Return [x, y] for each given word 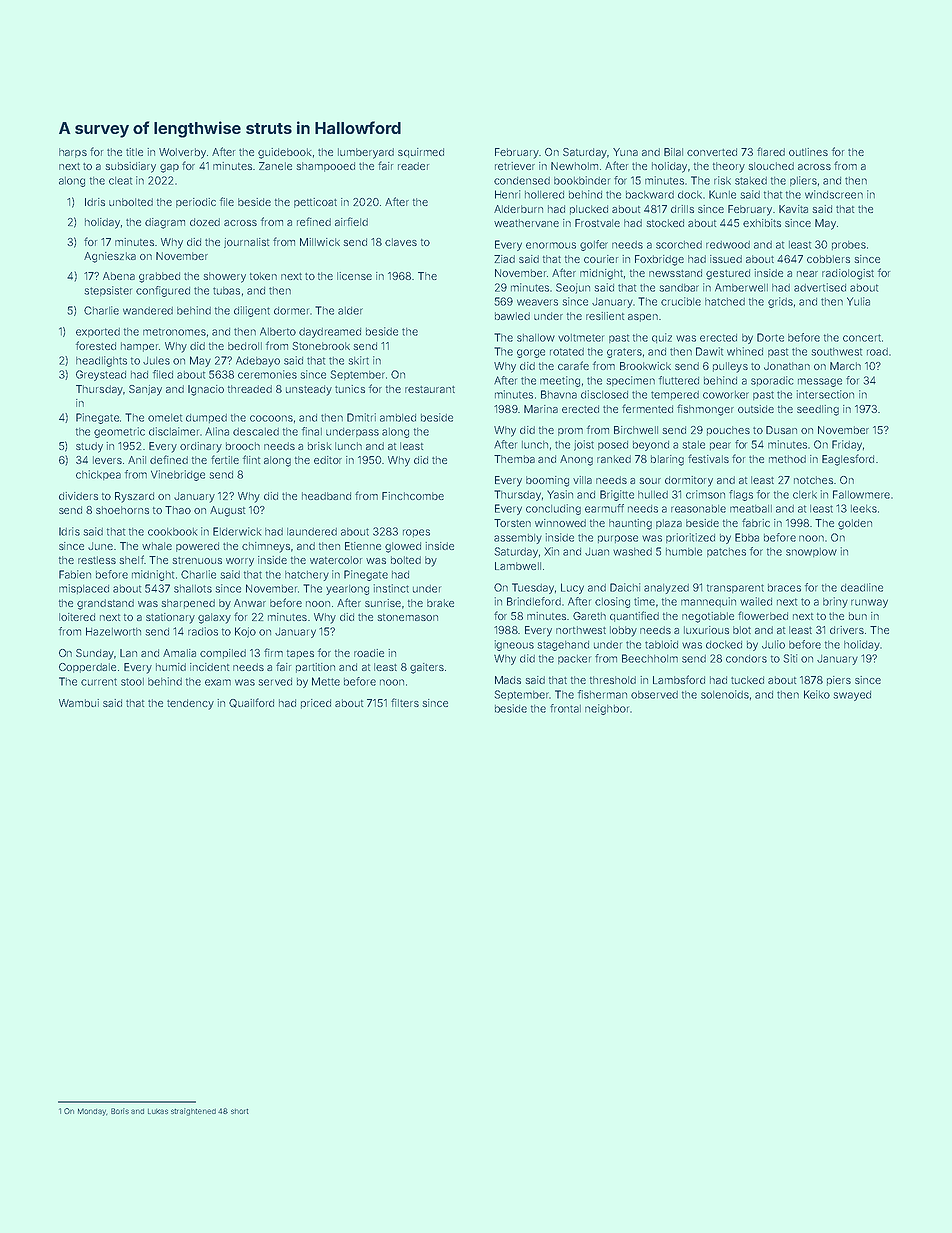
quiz [662, 338]
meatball [751, 509]
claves [401, 242]
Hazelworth [113, 631]
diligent [252, 311]
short [240, 1111]
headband [326, 496]
